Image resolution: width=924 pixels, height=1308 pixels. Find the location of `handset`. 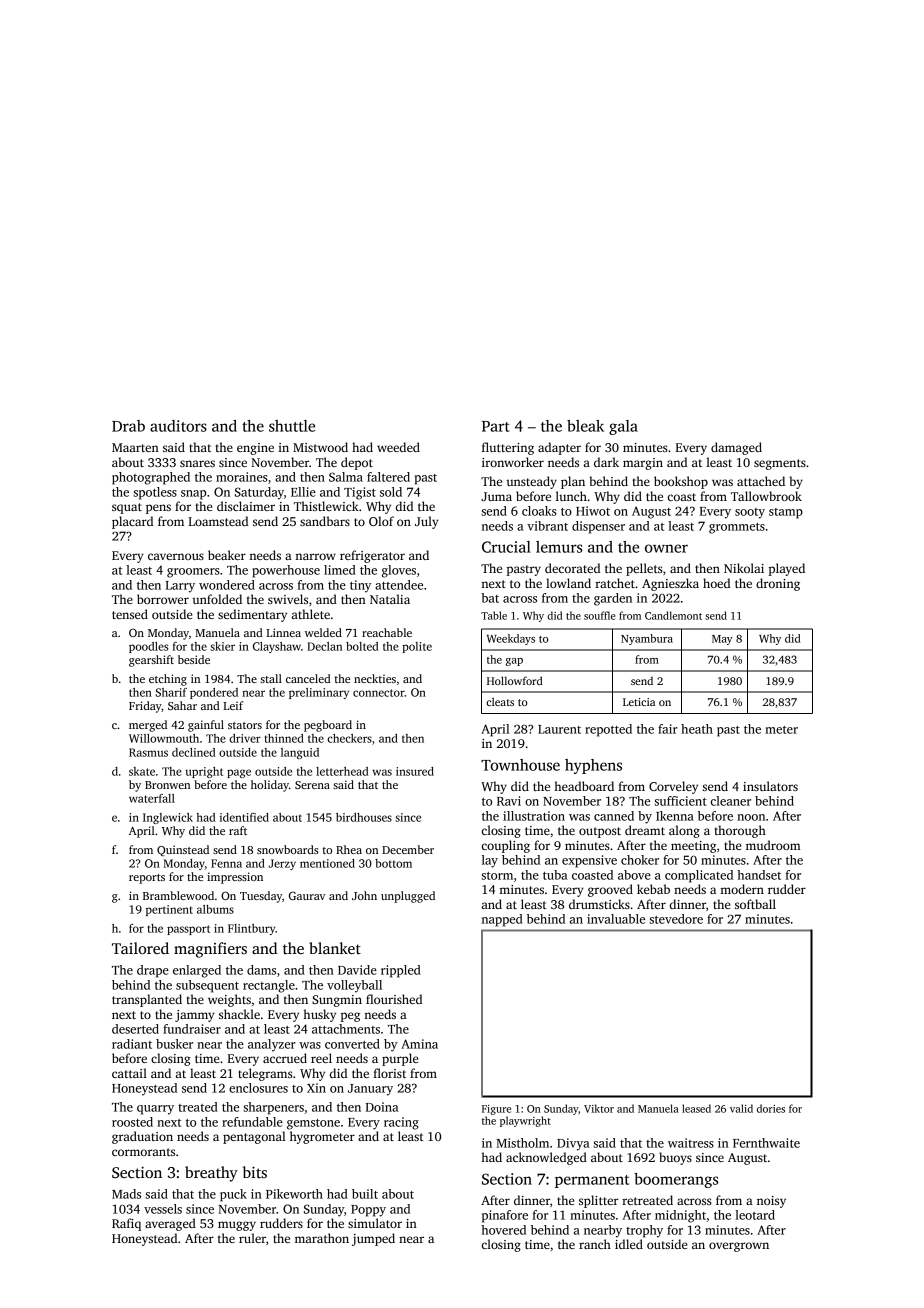

handset is located at coordinates (759, 875).
